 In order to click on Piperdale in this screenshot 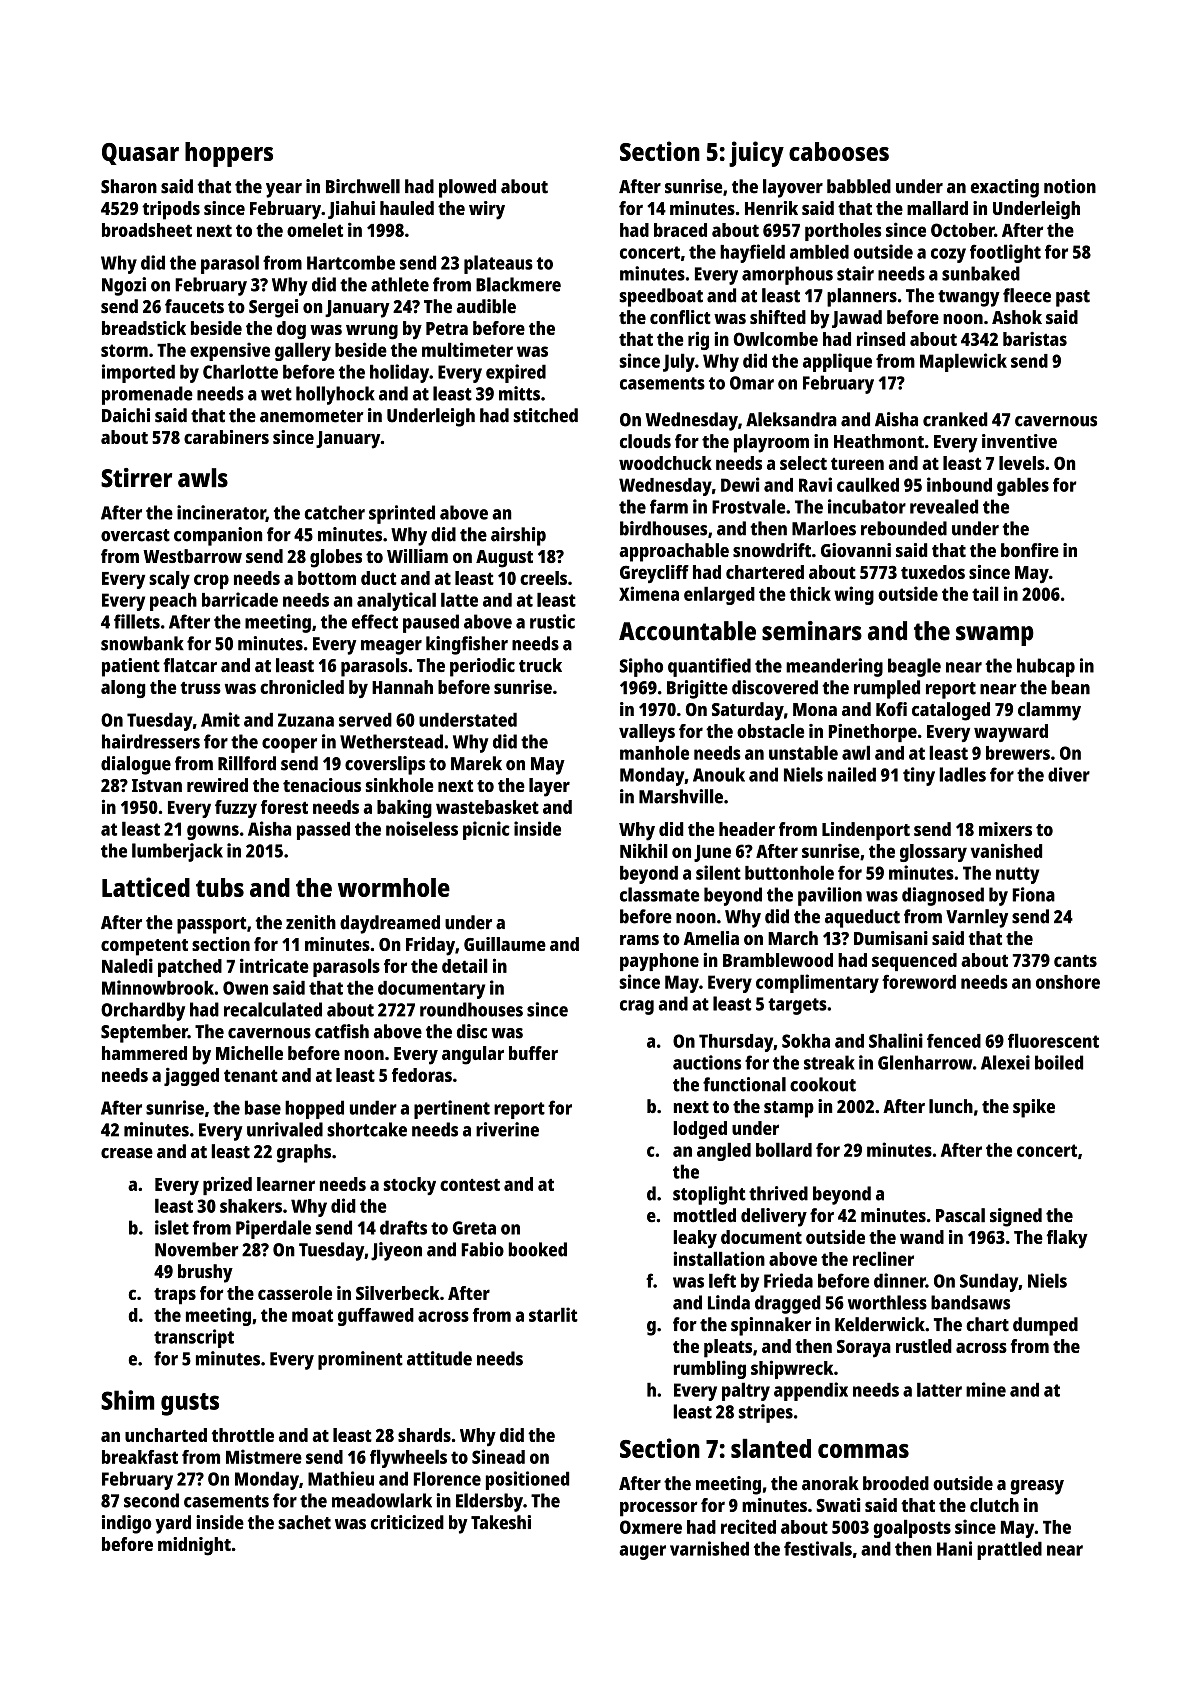, I will do `click(273, 1229)`.
